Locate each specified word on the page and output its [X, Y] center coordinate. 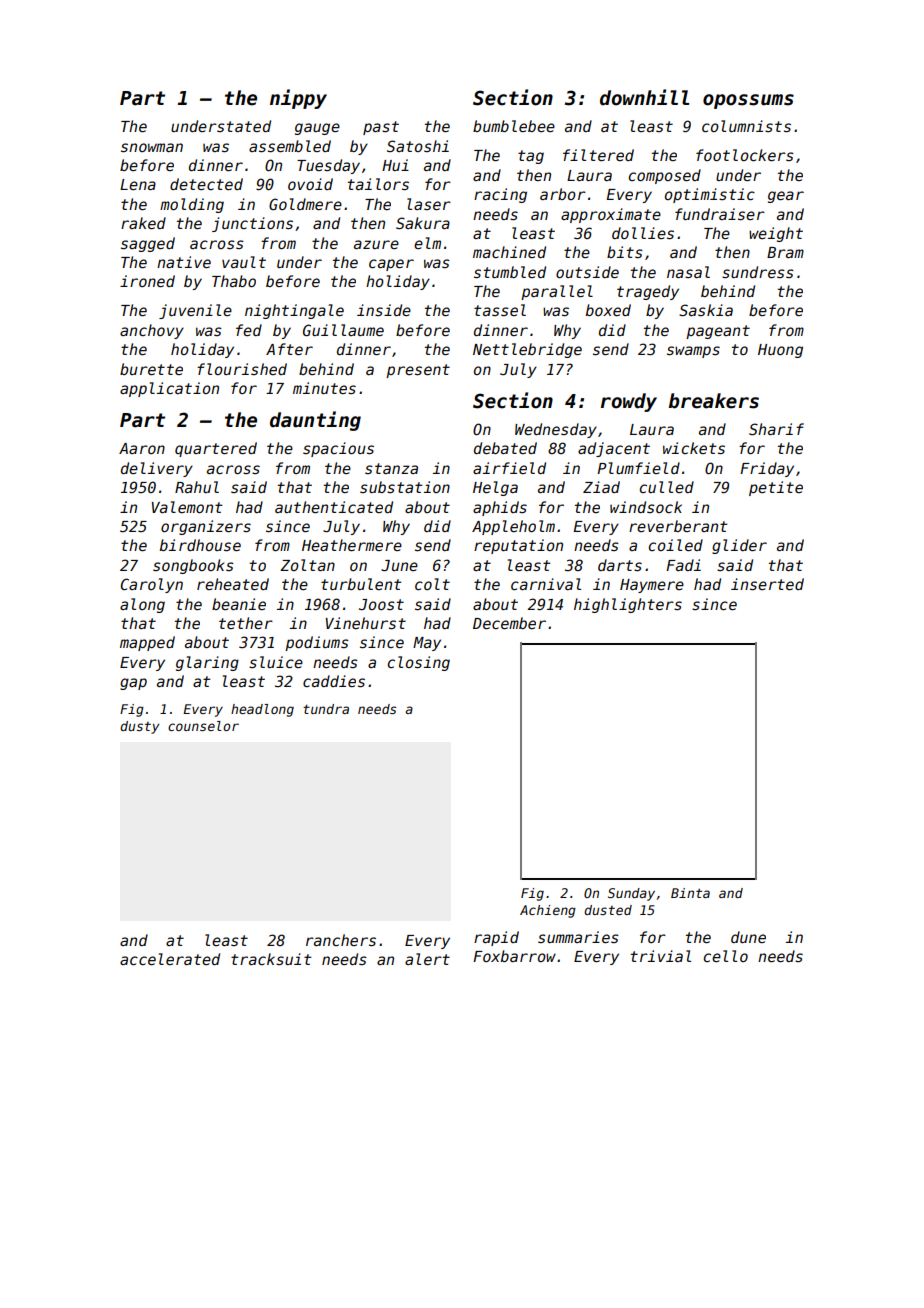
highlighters [628, 605]
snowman [152, 147]
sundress [758, 272]
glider [739, 546]
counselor [203, 726]
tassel [500, 310]
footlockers [745, 155]
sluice [276, 662]
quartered [216, 449]
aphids [500, 508]
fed [249, 330]
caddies [334, 681]
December [509, 623]
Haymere [652, 586]
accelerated [170, 959]
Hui [395, 165]
